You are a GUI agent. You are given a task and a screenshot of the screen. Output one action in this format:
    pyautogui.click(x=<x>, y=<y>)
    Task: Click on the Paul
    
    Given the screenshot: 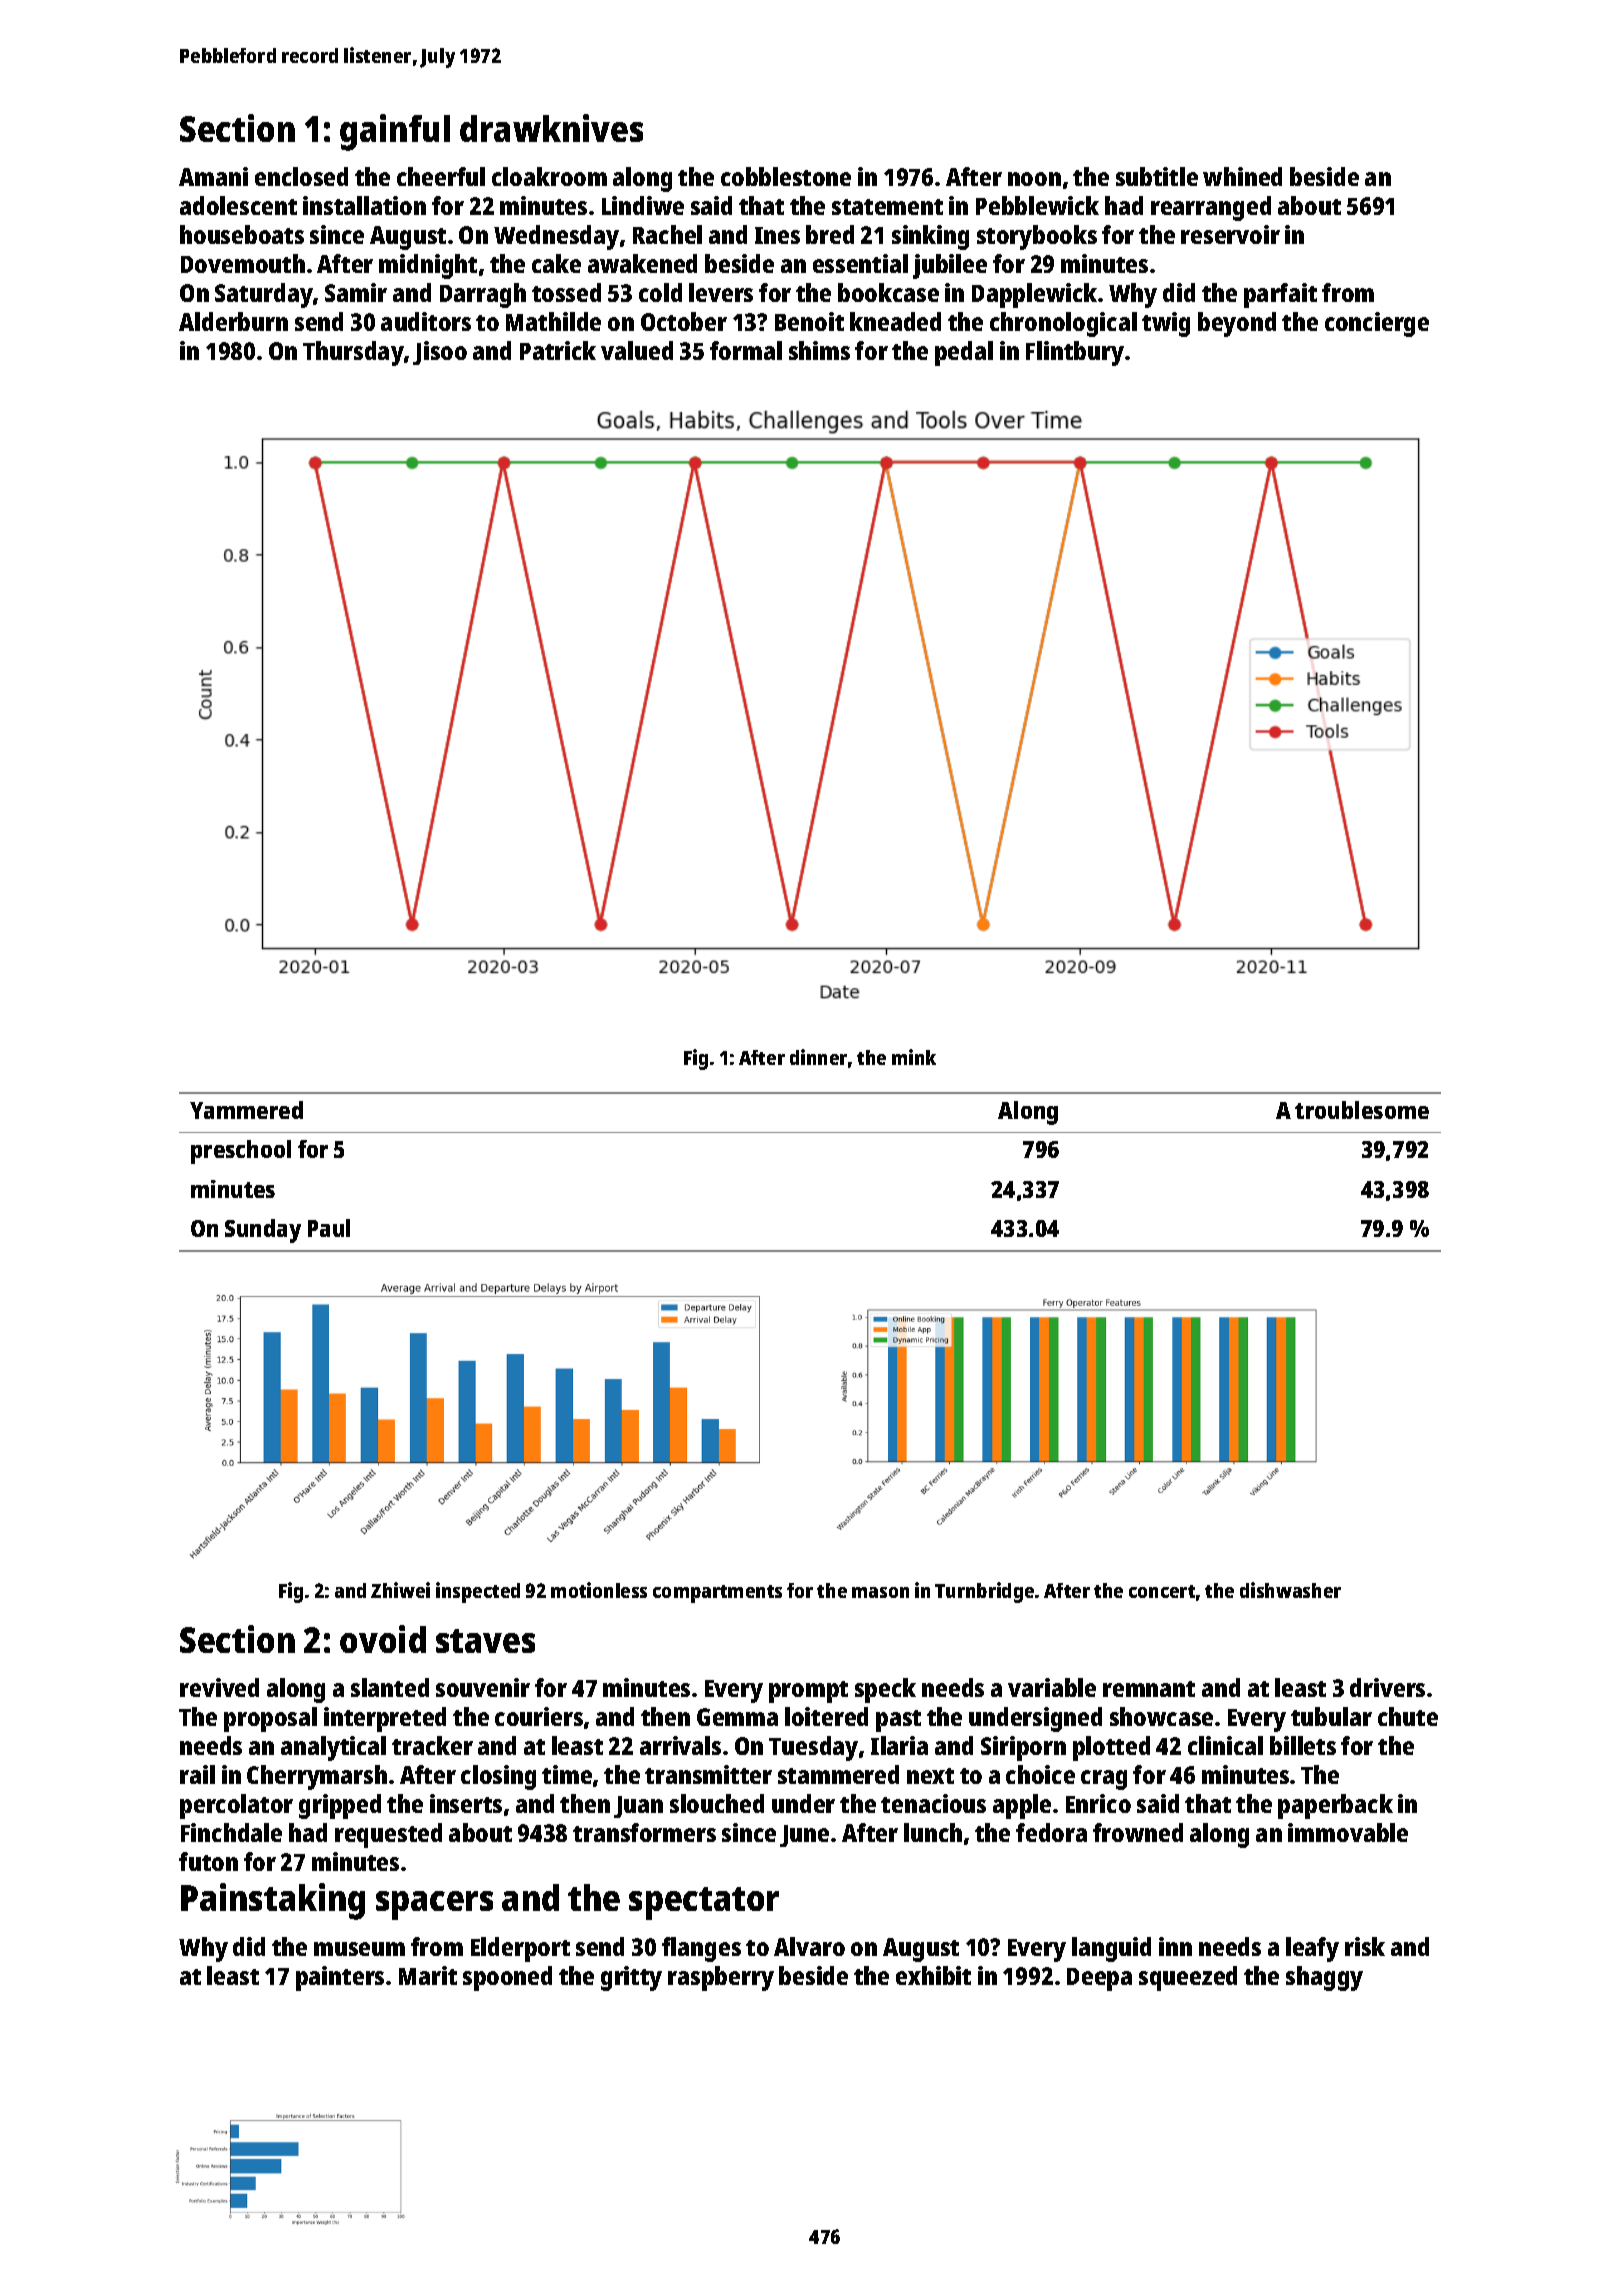 What is the action you would take?
    pyautogui.click(x=329, y=1228)
